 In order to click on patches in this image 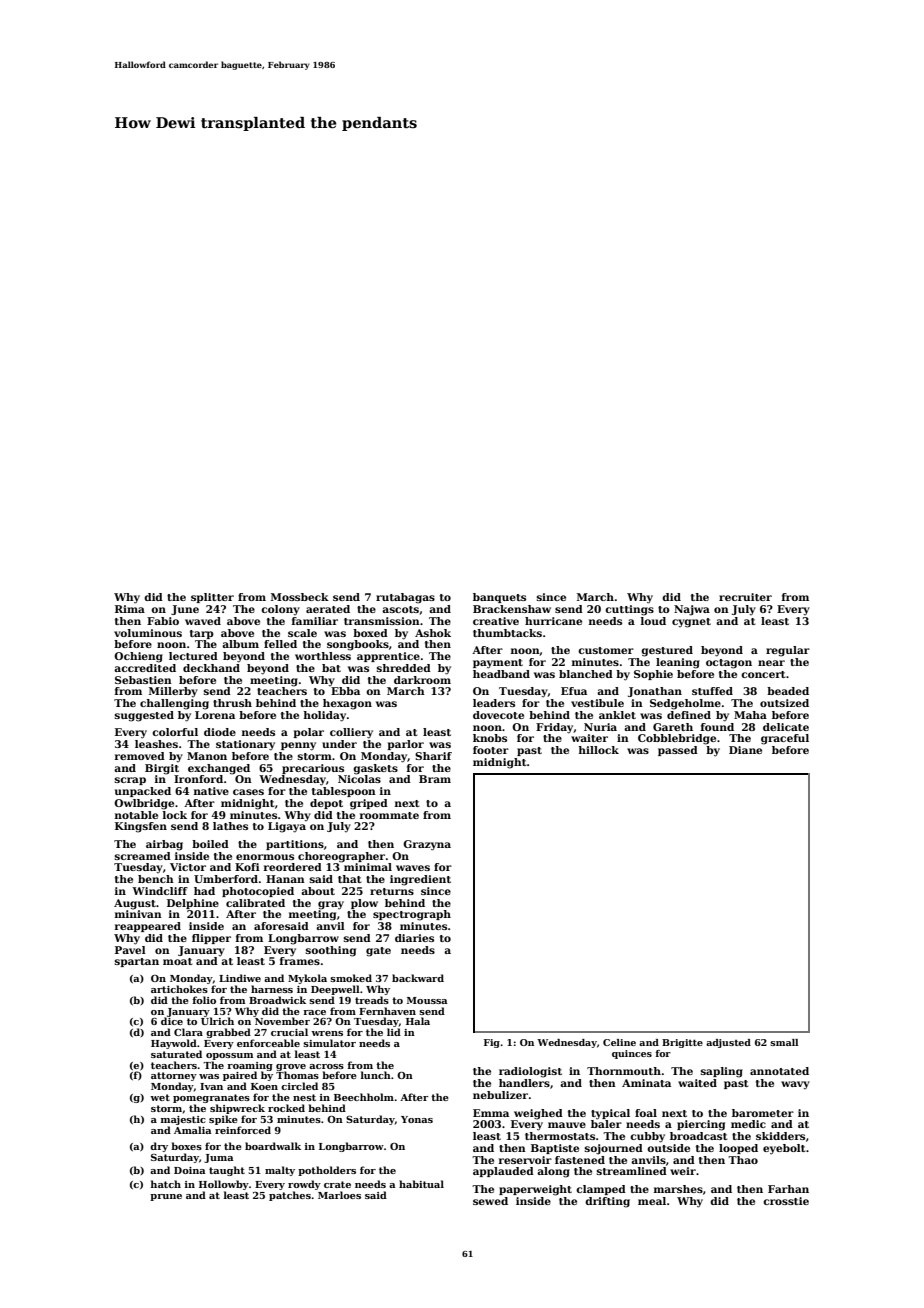, I will do `click(290, 1196)`.
